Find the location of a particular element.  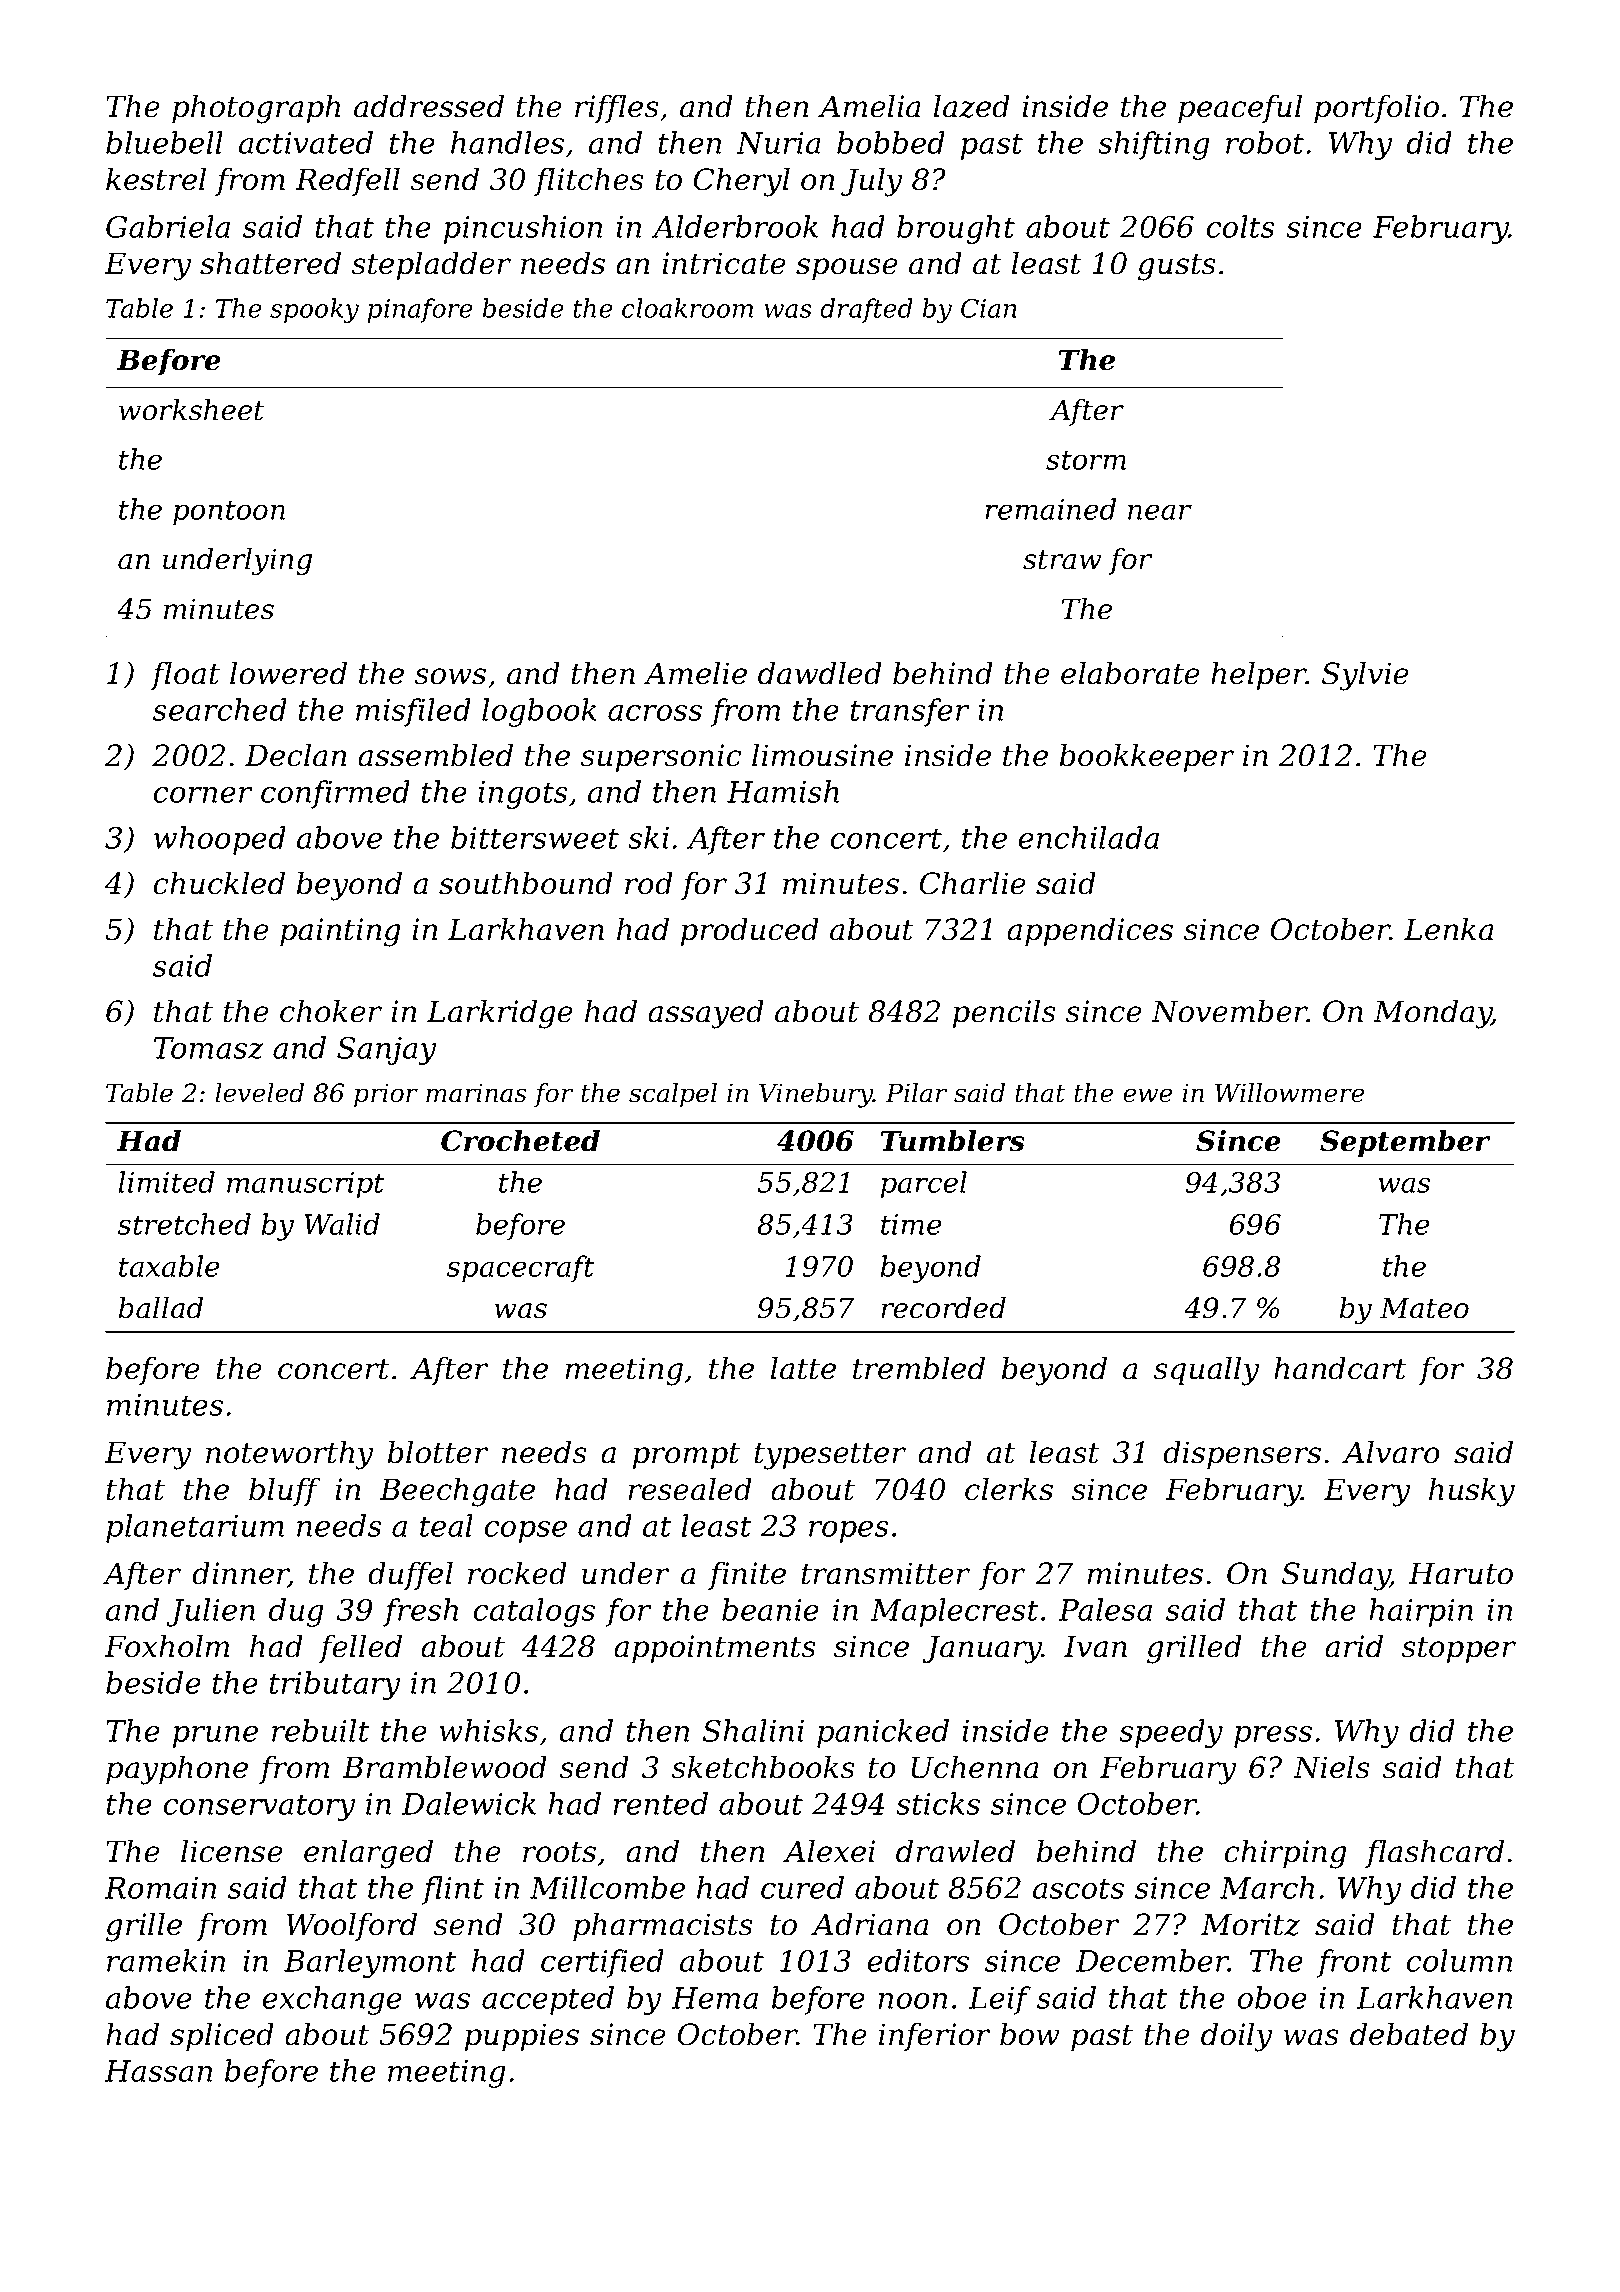

Walid is located at coordinates (342, 1224).
